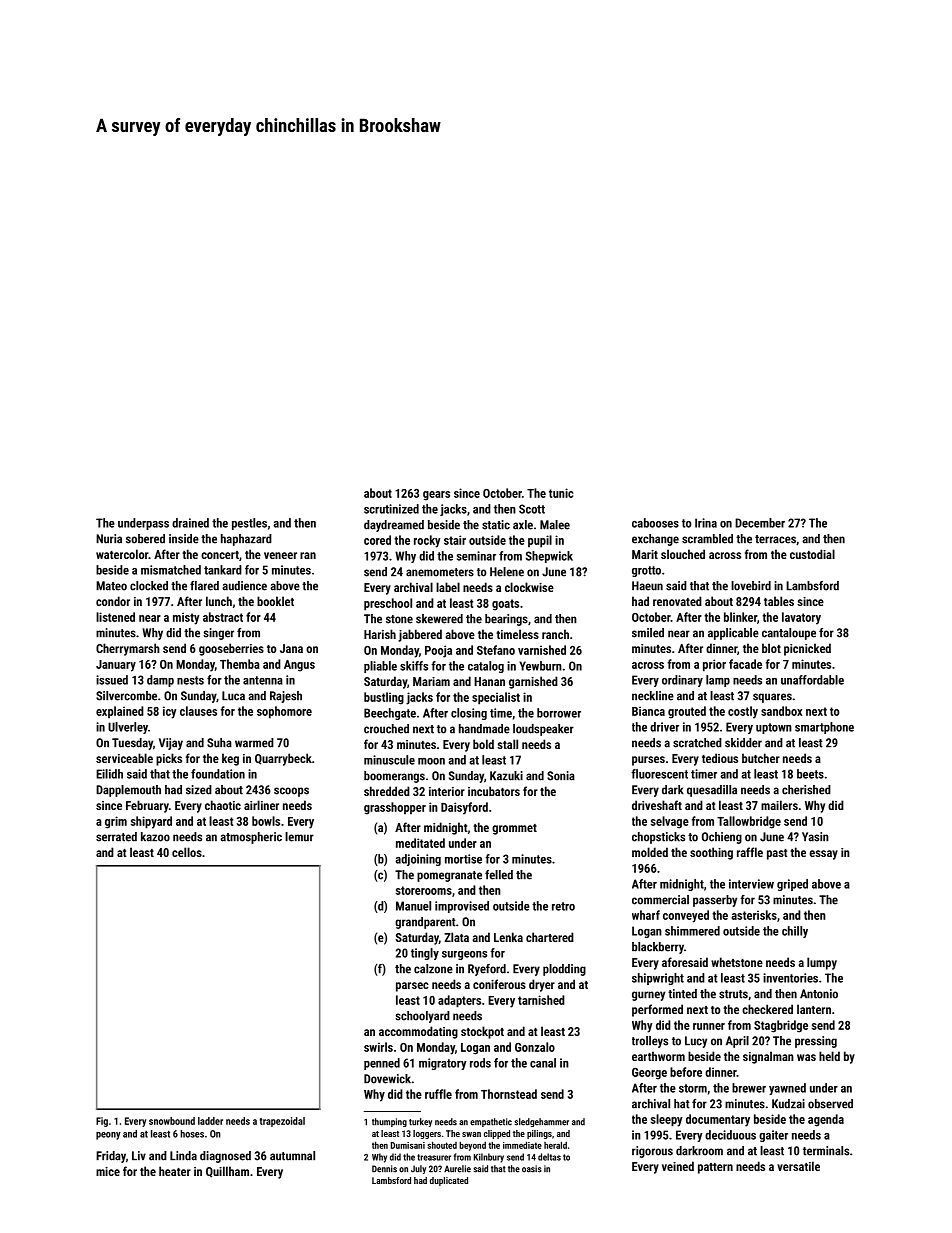  What do you see at coordinates (779, 805) in the document?
I see `mailers` at bounding box center [779, 805].
